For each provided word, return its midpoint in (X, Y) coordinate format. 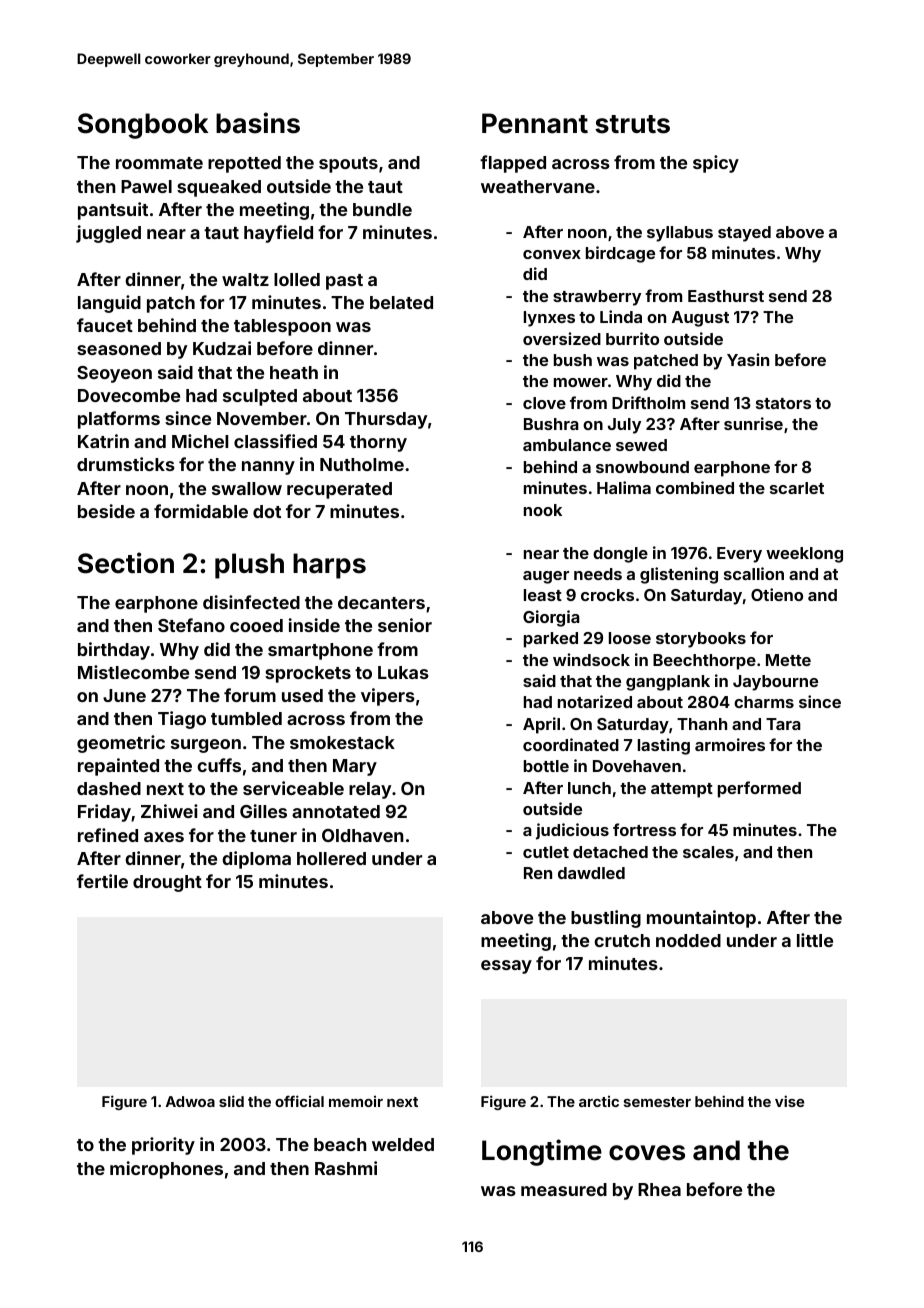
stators (783, 403)
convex (552, 254)
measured (564, 1189)
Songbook (143, 126)
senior (405, 625)
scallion (754, 573)
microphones (166, 1170)
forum (250, 695)
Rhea (659, 1189)
